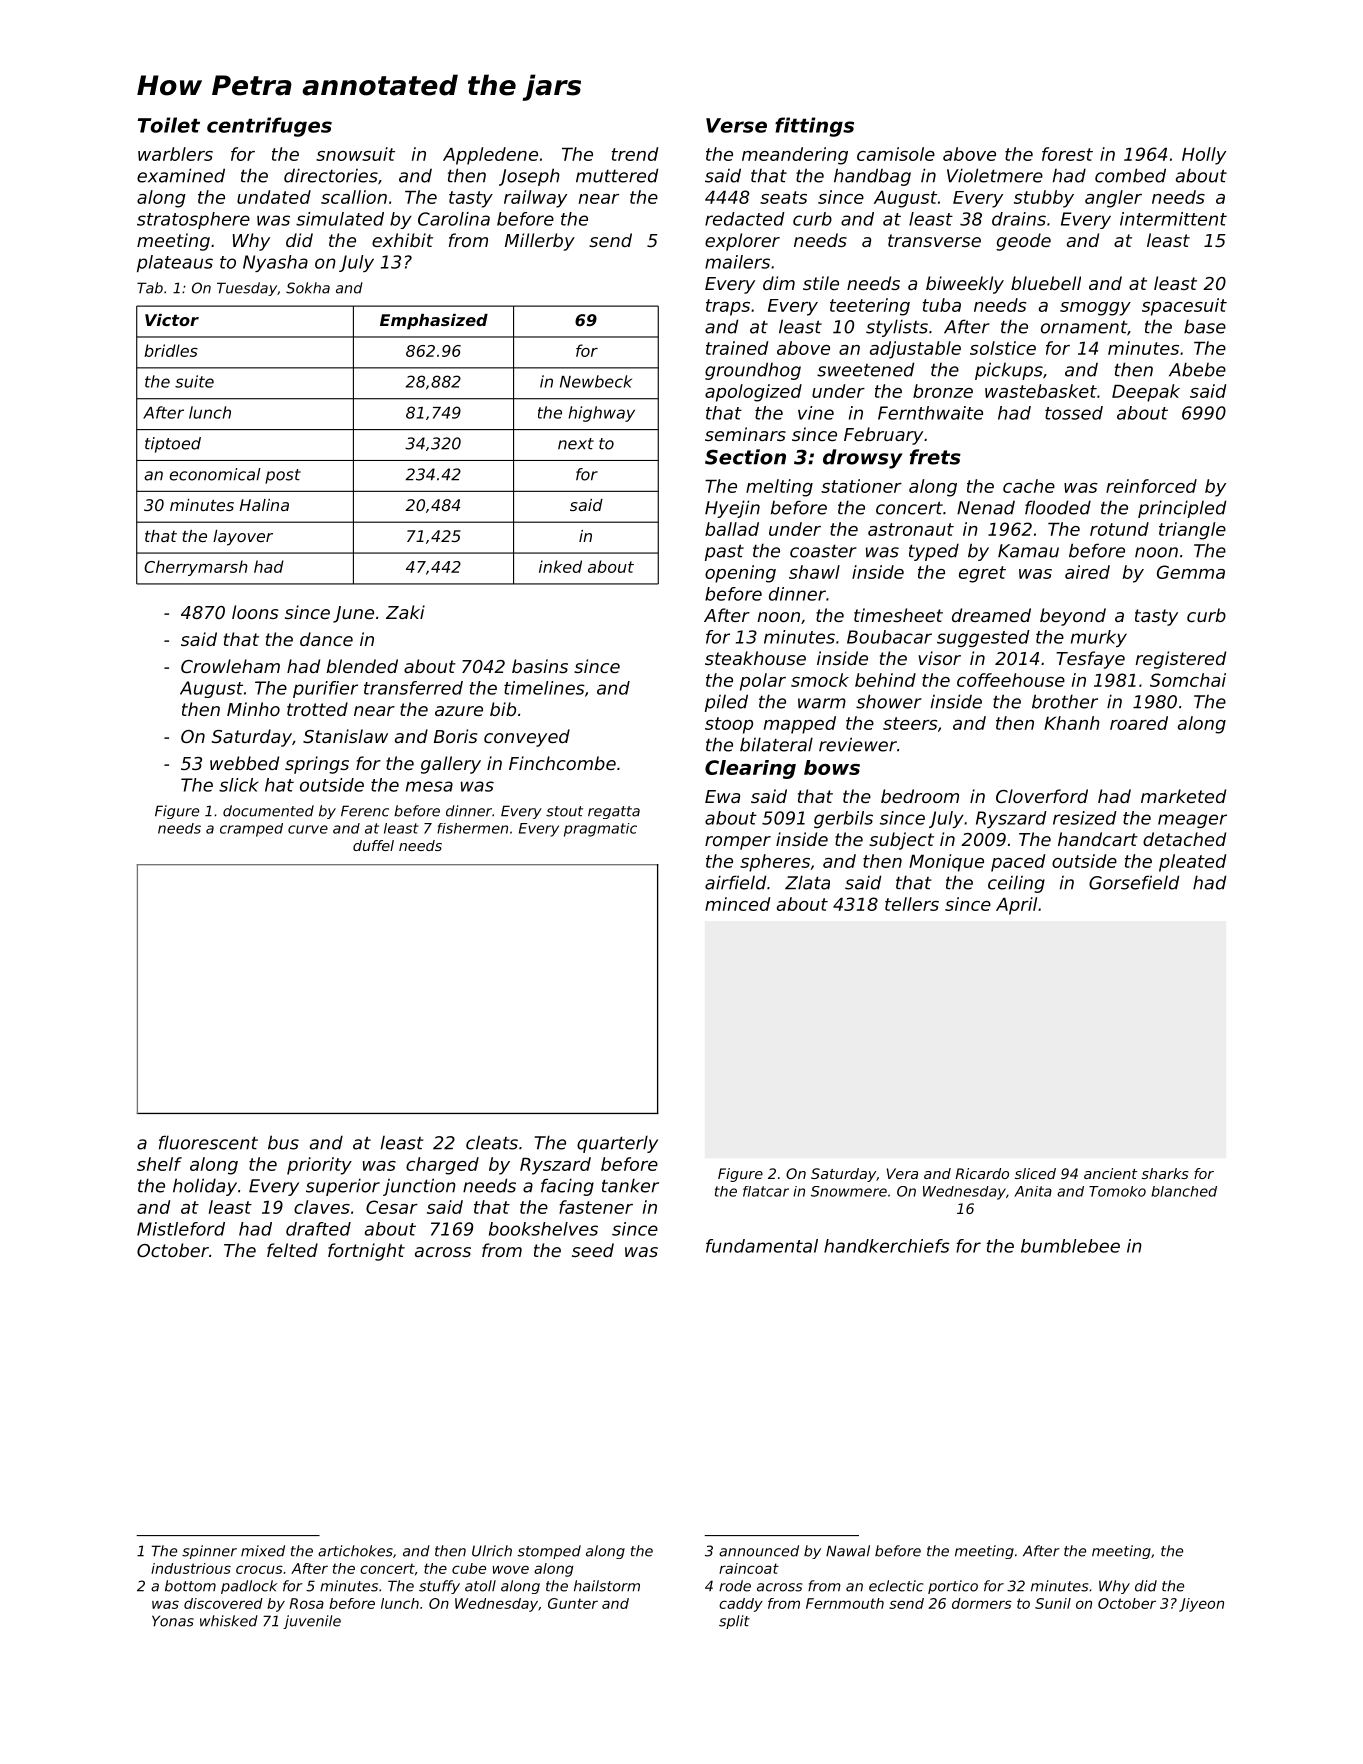  Describe the element at coordinates (814, 127) in the document. I see `fittings` at that location.
